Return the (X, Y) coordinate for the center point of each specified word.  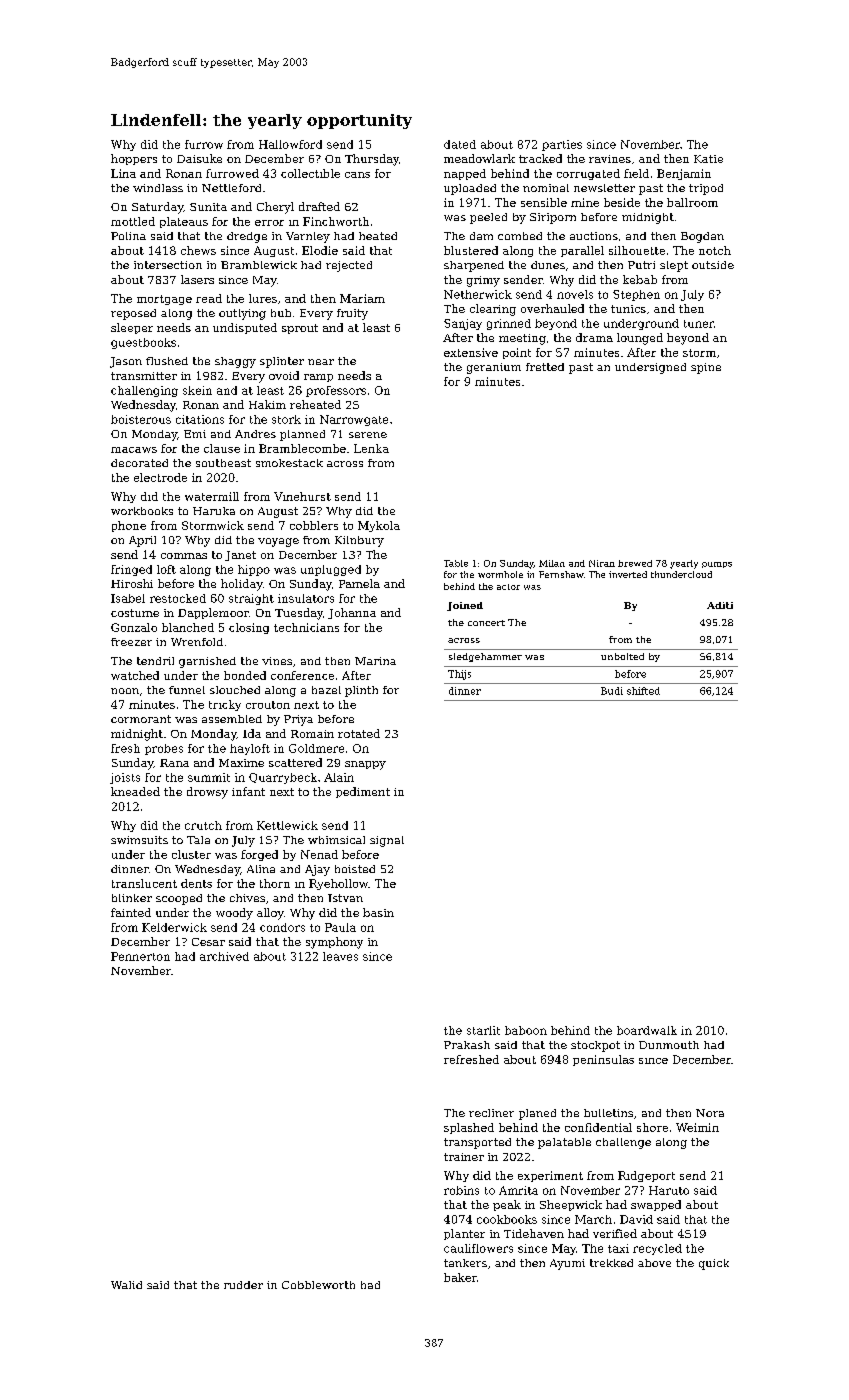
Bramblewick (259, 265)
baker (460, 1277)
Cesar (208, 942)
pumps (717, 565)
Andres (255, 434)
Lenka (371, 448)
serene (368, 435)
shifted (643, 691)
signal (387, 841)
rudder (243, 1285)
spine (706, 368)
